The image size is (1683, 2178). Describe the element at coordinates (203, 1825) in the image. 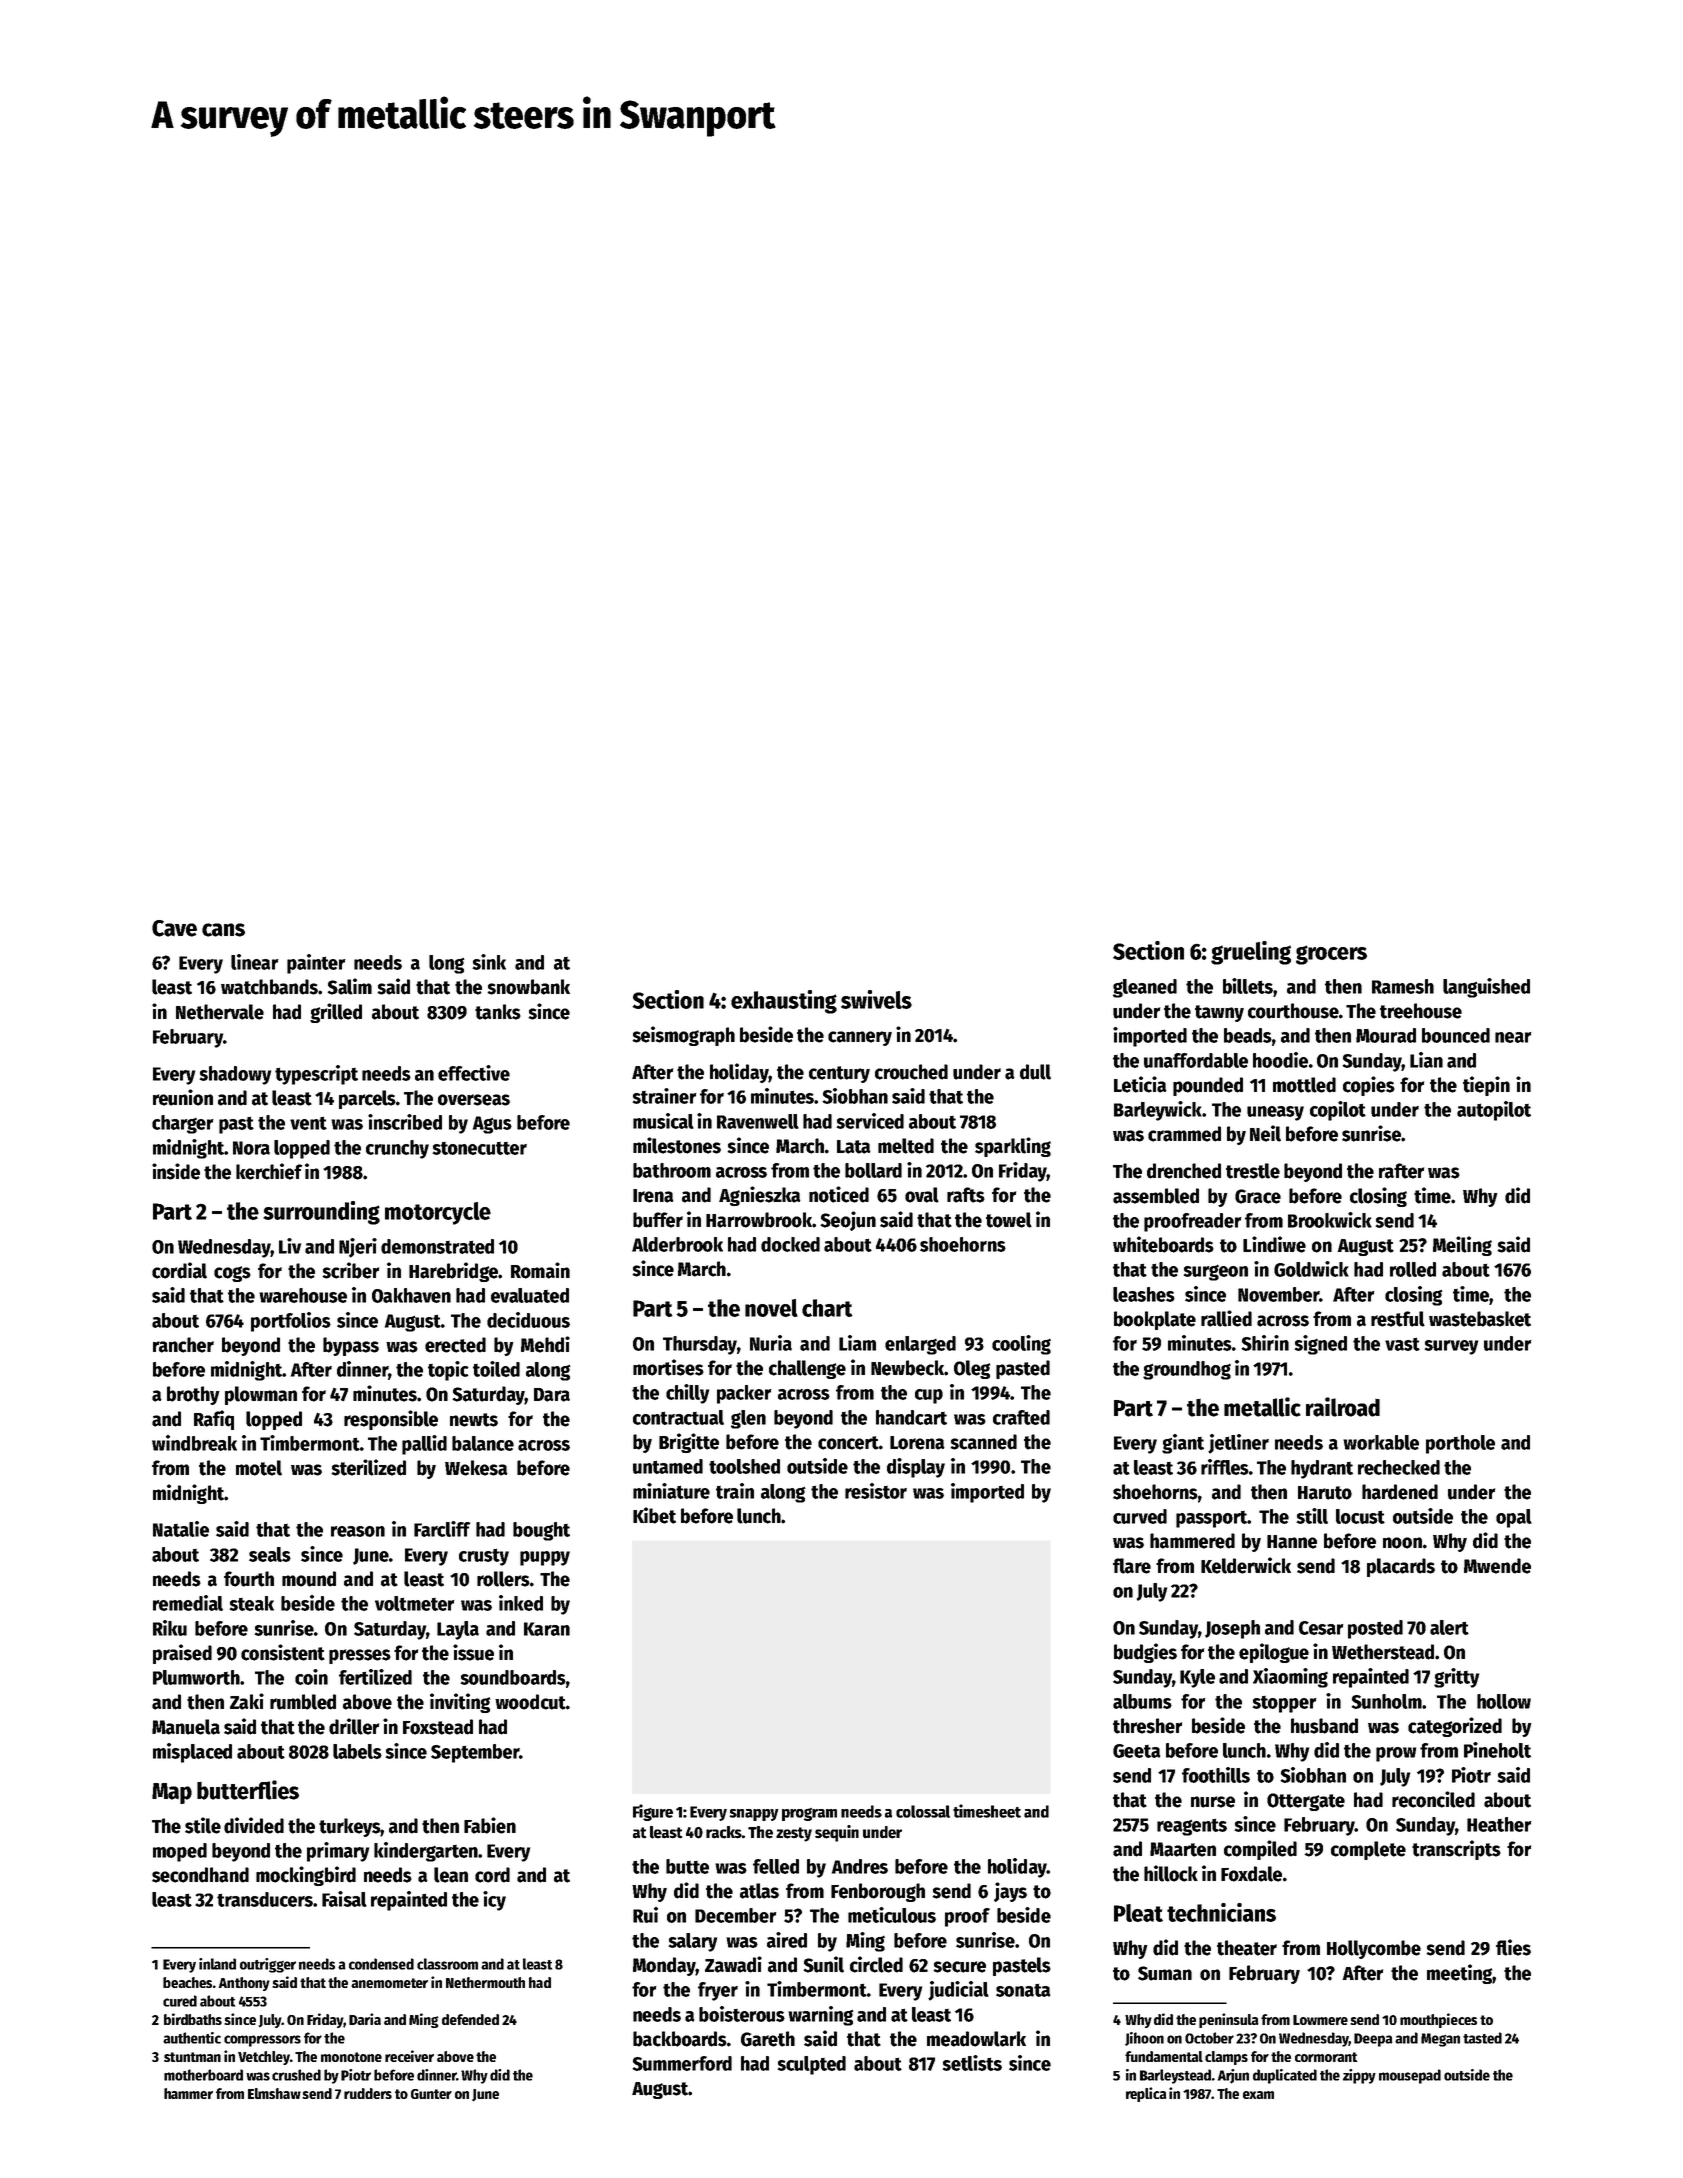

I see `stile` at that location.
